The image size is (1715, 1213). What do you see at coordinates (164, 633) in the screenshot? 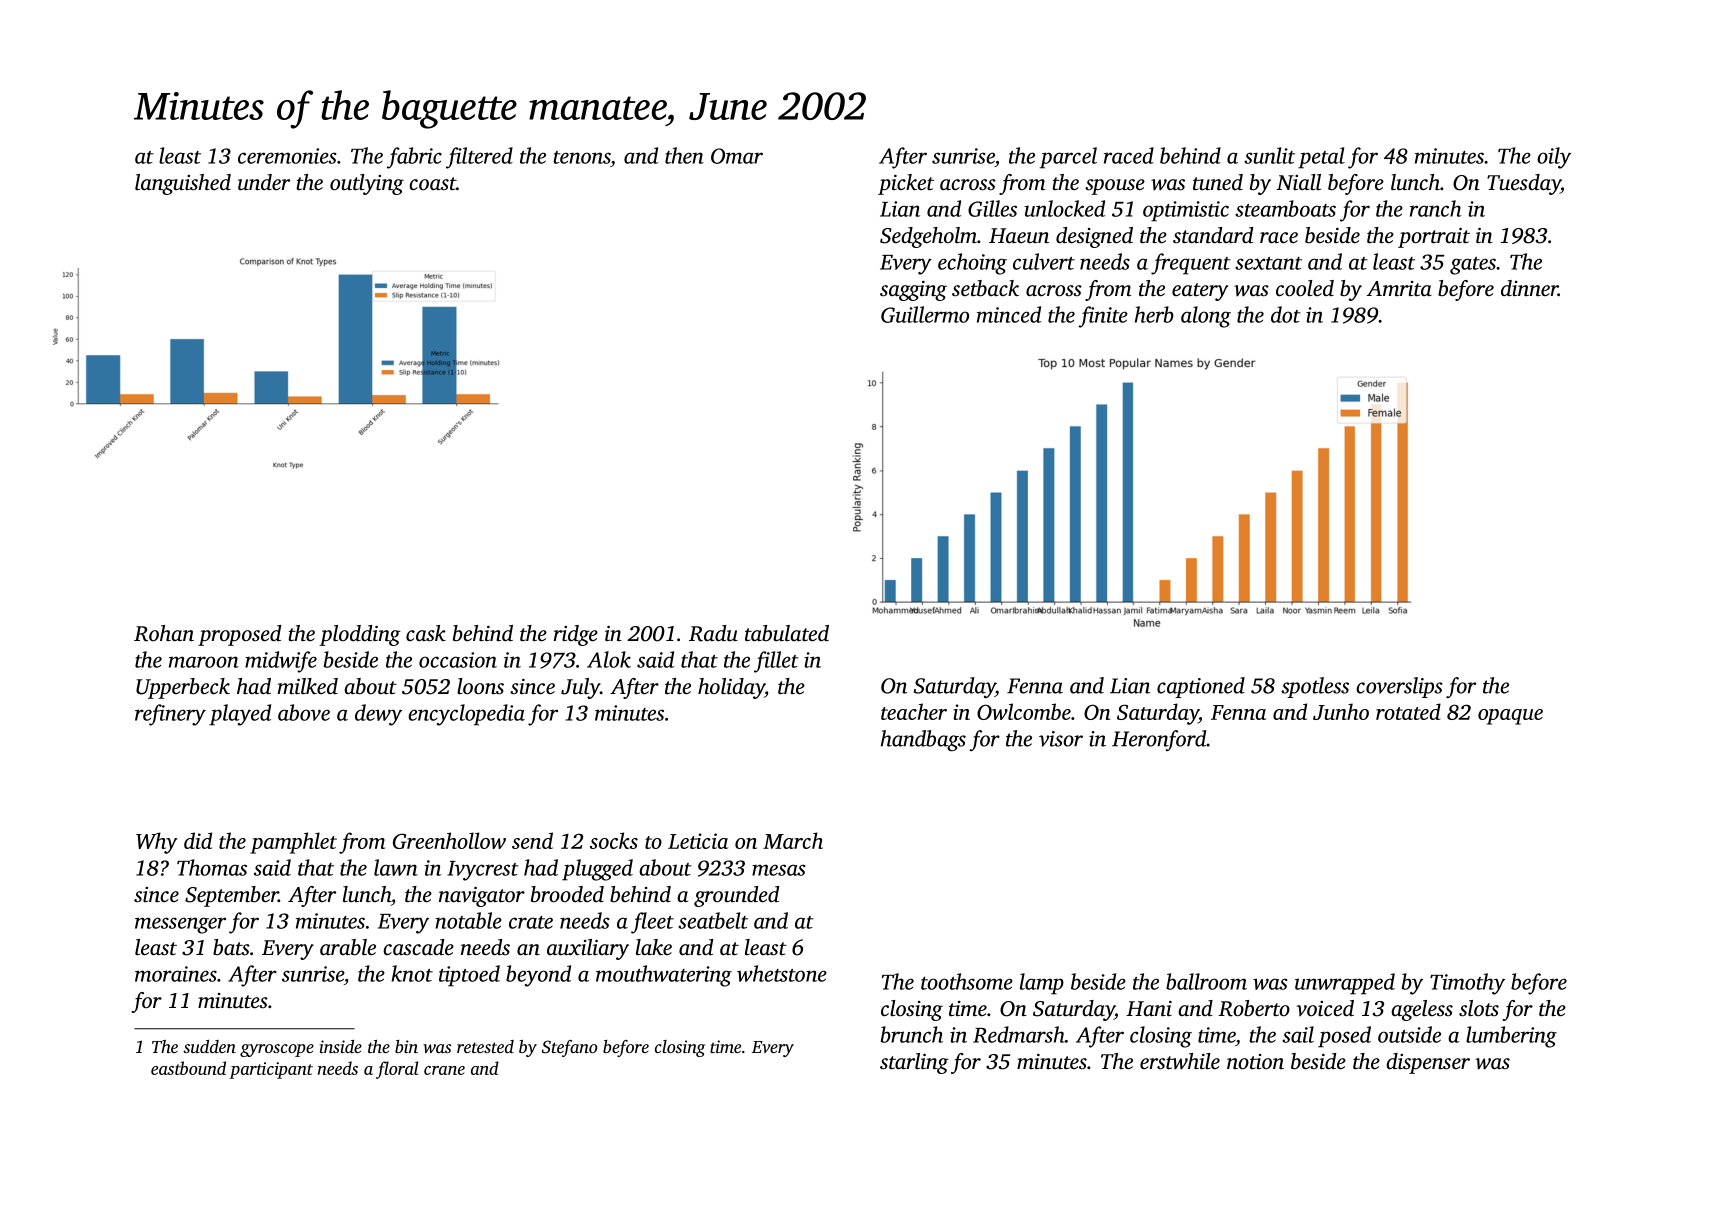
I see `Rohan` at bounding box center [164, 633].
